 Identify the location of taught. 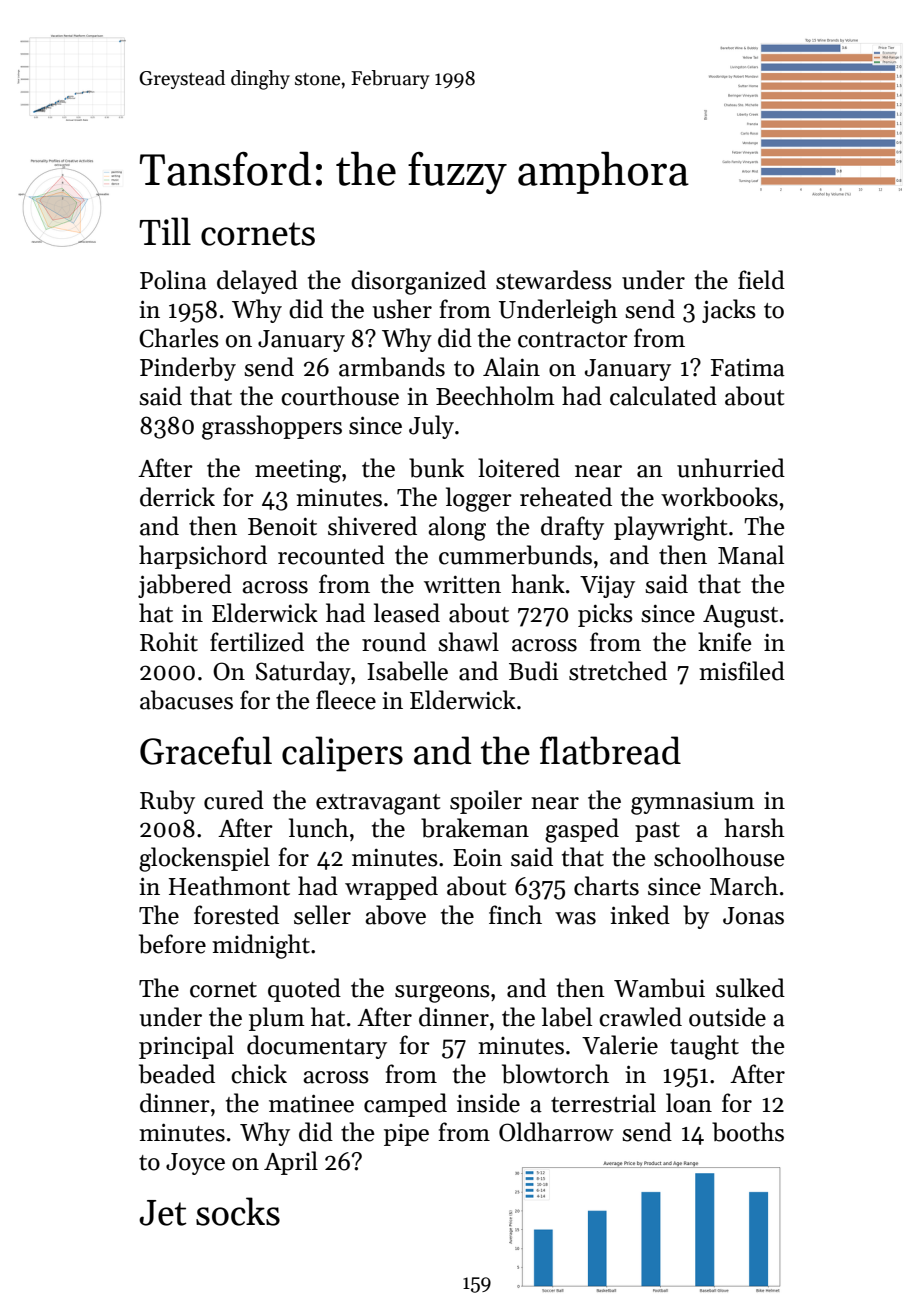
(704, 1047).
